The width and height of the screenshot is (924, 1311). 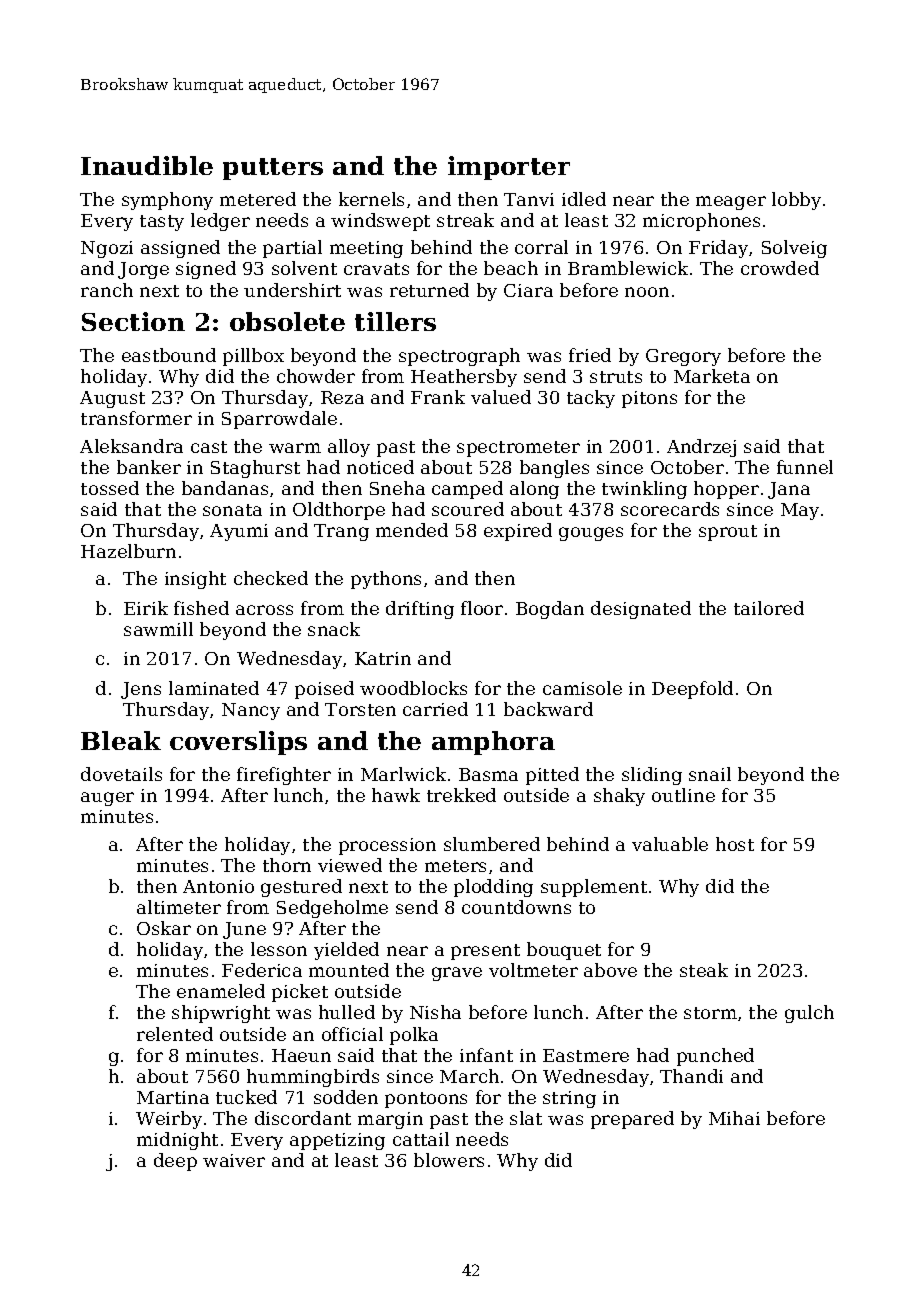 What do you see at coordinates (177, 1141) in the screenshot?
I see `midnight` at bounding box center [177, 1141].
